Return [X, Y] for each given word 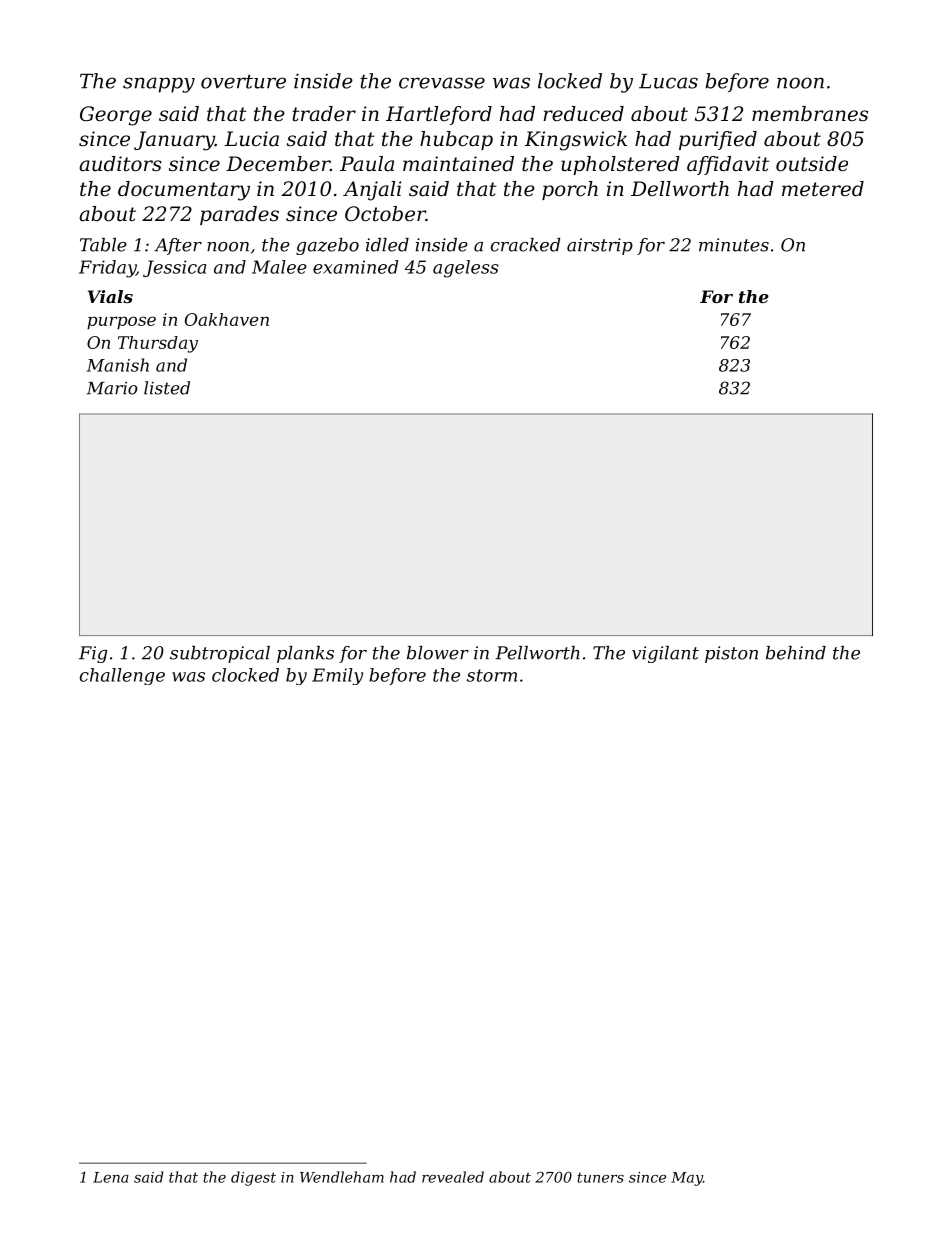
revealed [453, 1177]
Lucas [668, 81]
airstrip [600, 246]
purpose [121, 323]
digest [253, 1178]
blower [438, 653]
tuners [600, 1177]
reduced [583, 114]
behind [796, 653]
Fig [93, 654]
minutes [734, 245]
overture [243, 81]
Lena [111, 1177]
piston [731, 654]
